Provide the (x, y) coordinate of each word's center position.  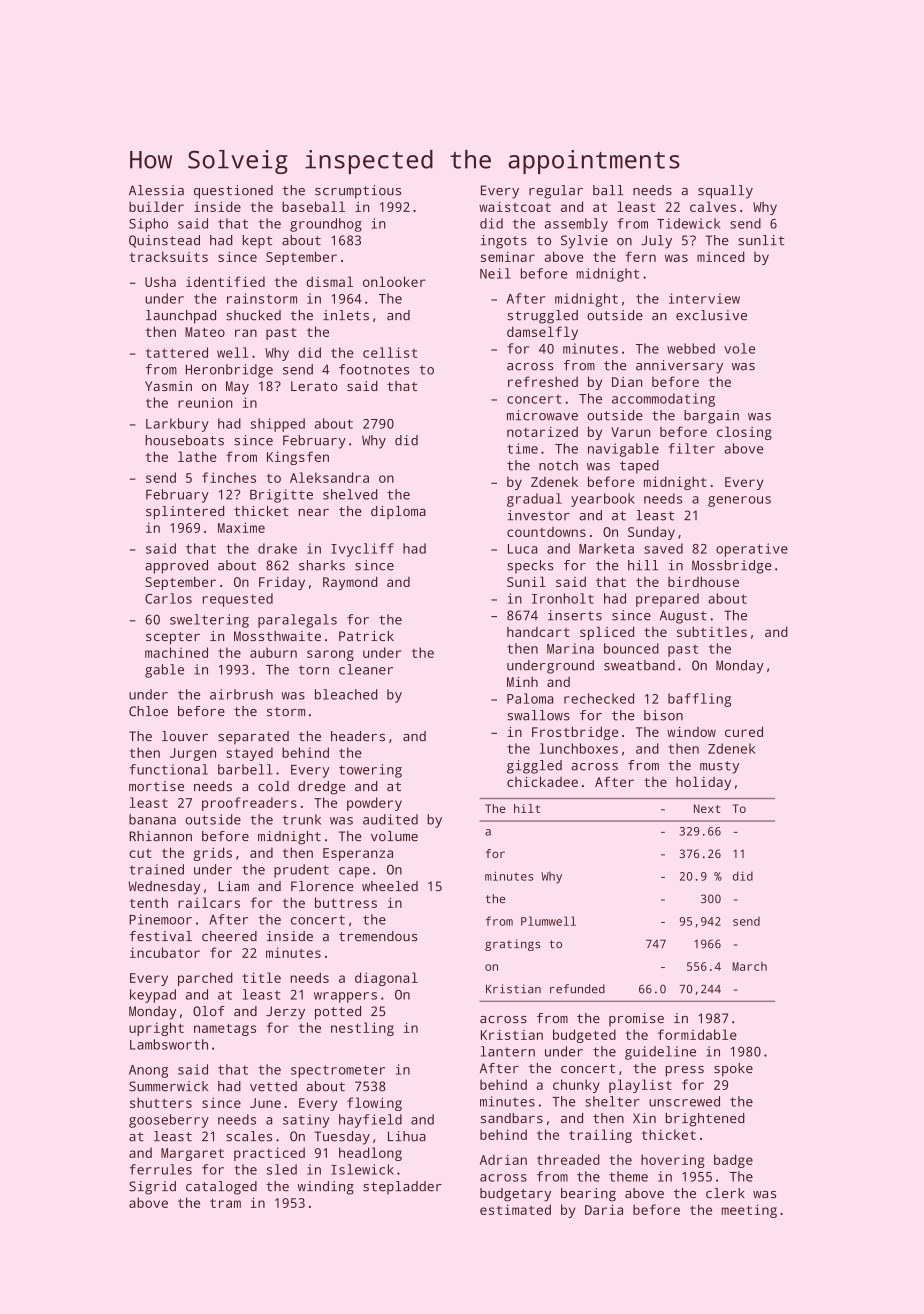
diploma (398, 512)
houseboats (184, 440)
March (749, 966)
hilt (527, 808)
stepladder (402, 1188)
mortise (156, 786)
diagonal (386, 979)
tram (225, 1203)
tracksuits (168, 256)
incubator (165, 952)
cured (744, 731)
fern (640, 256)
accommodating (663, 400)
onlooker (394, 281)
